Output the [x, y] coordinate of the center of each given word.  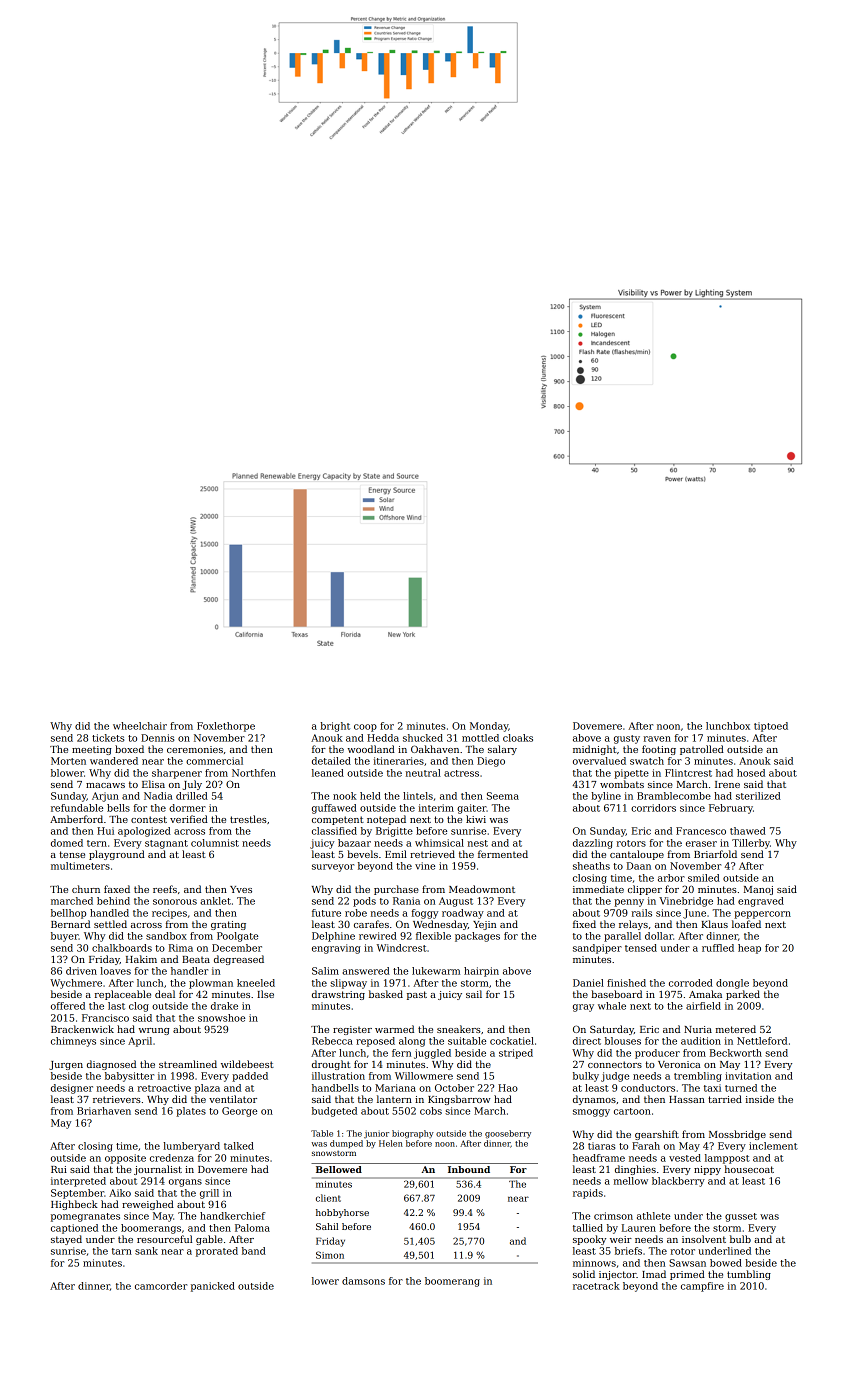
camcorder [161, 1286]
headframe [599, 1158]
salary [502, 750]
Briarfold [715, 854]
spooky [589, 1240]
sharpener [177, 774]
